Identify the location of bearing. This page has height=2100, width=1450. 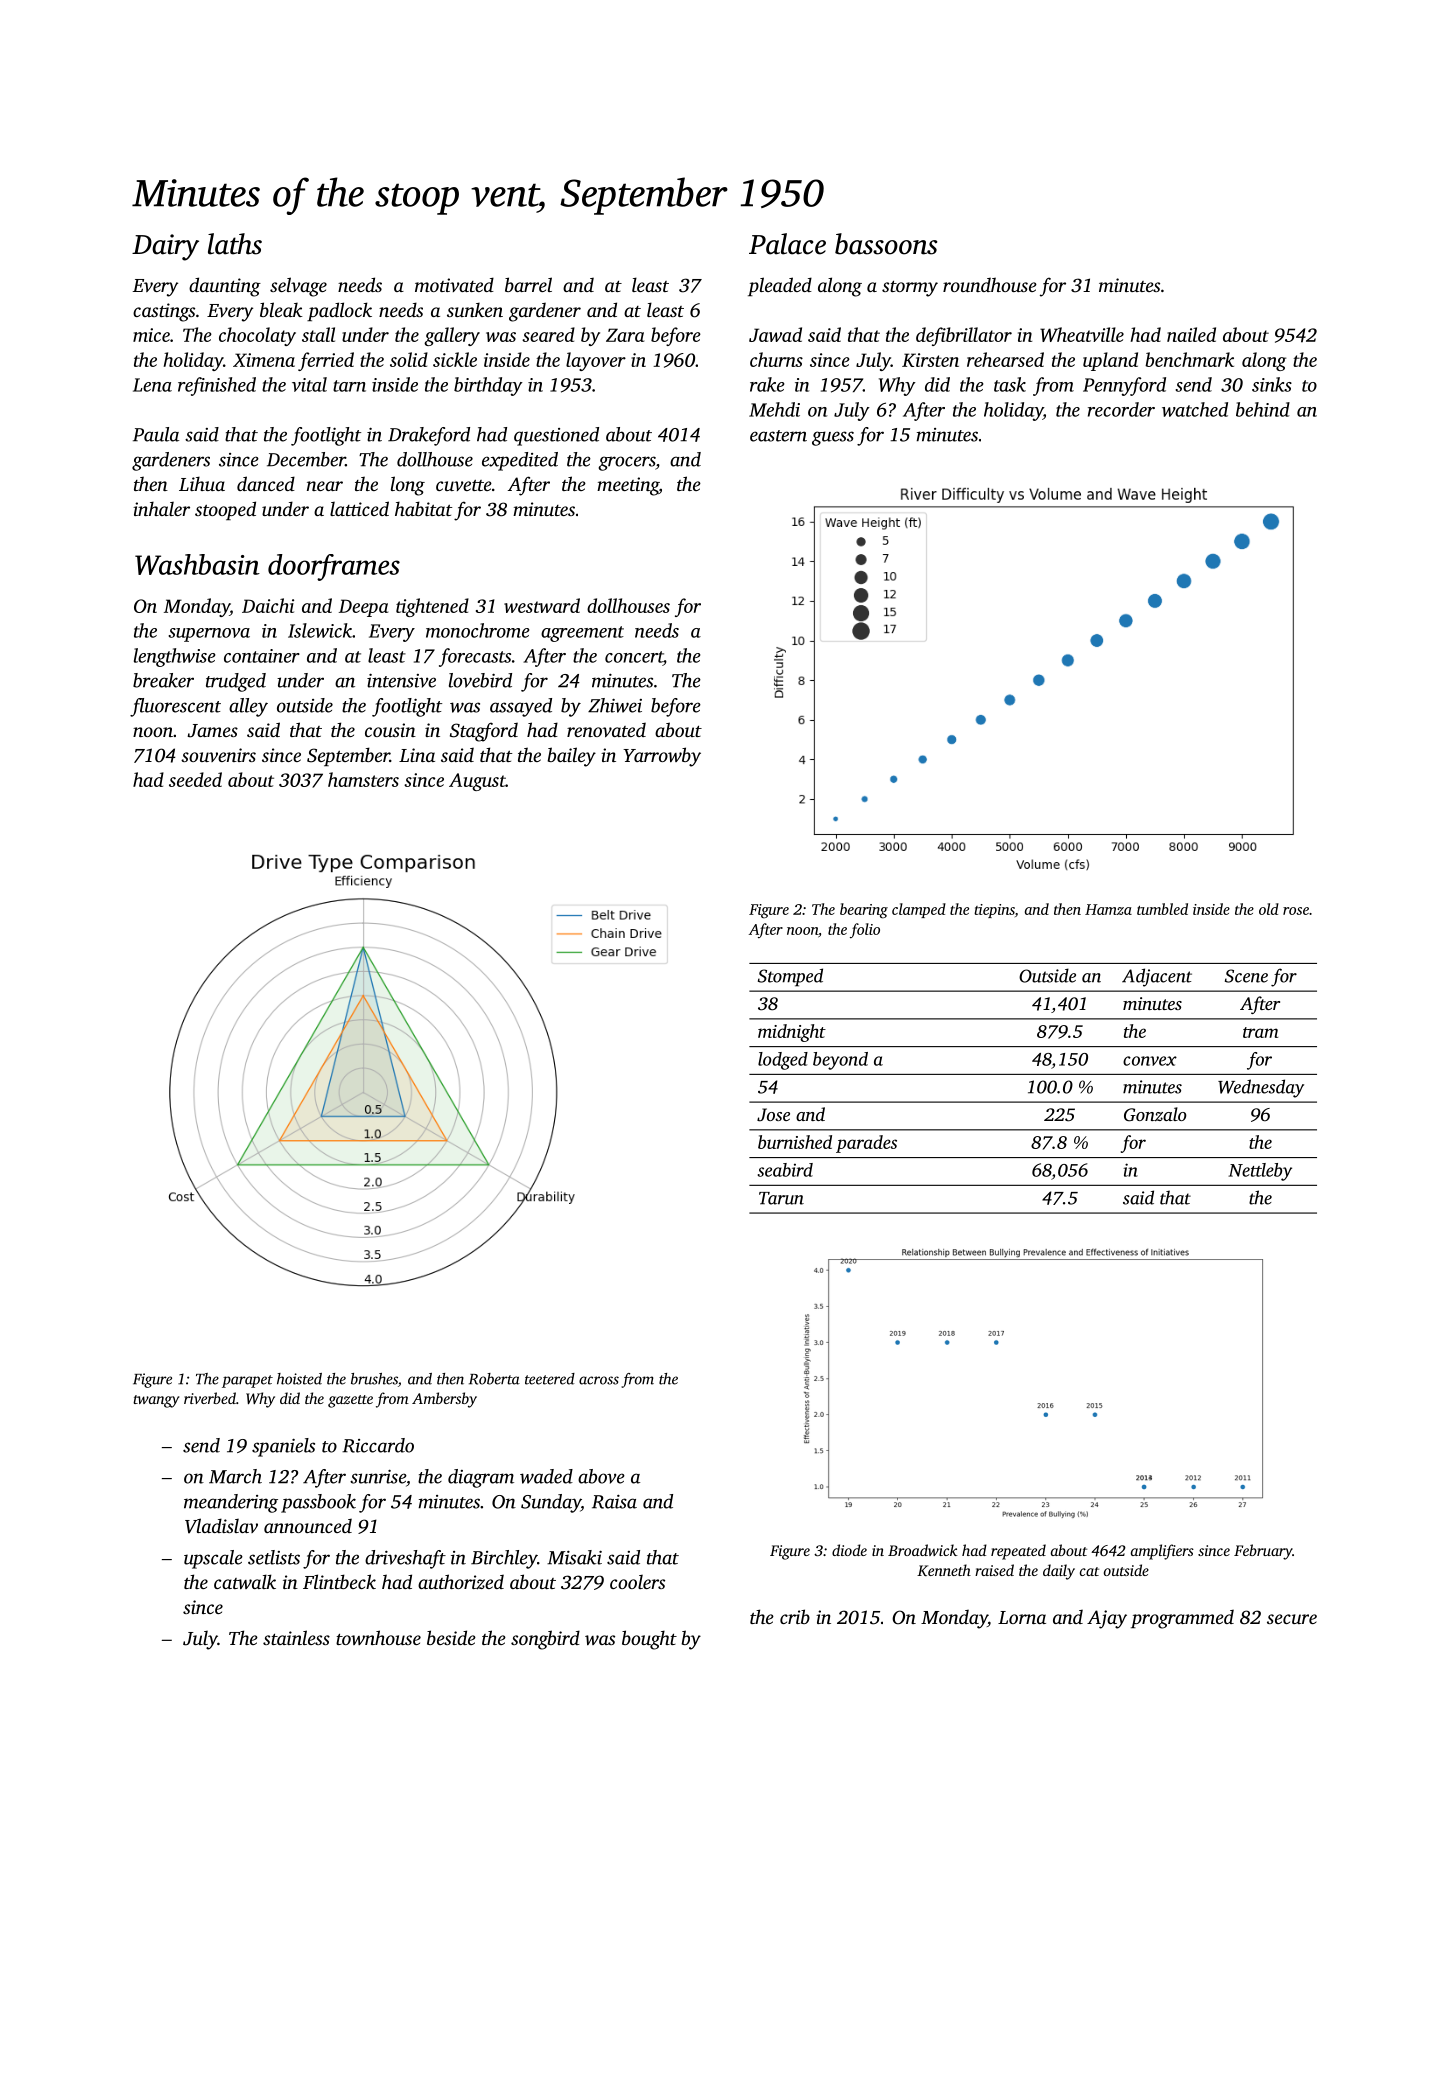
(864, 911).
